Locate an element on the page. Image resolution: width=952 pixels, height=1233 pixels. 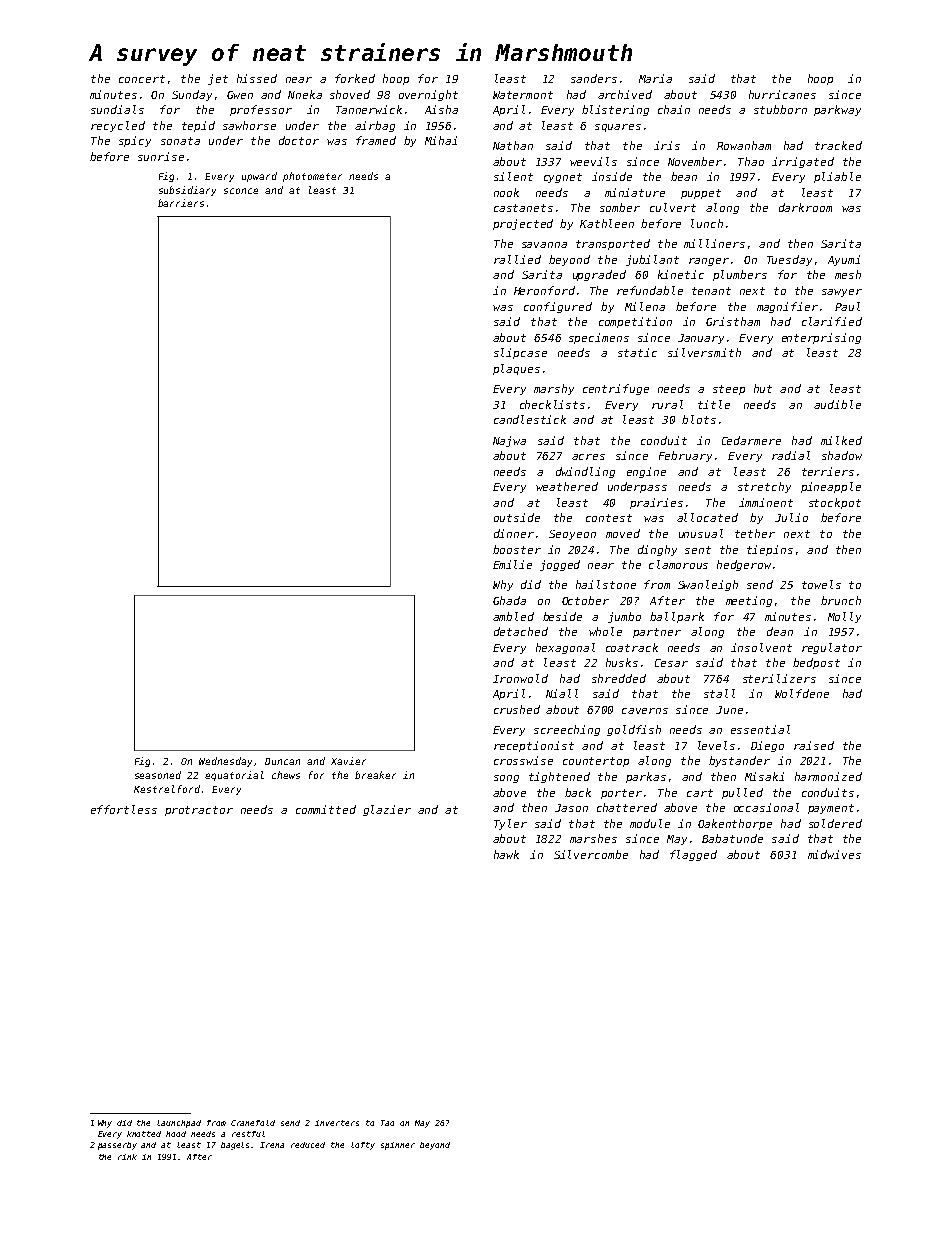
Thao is located at coordinates (751, 161).
